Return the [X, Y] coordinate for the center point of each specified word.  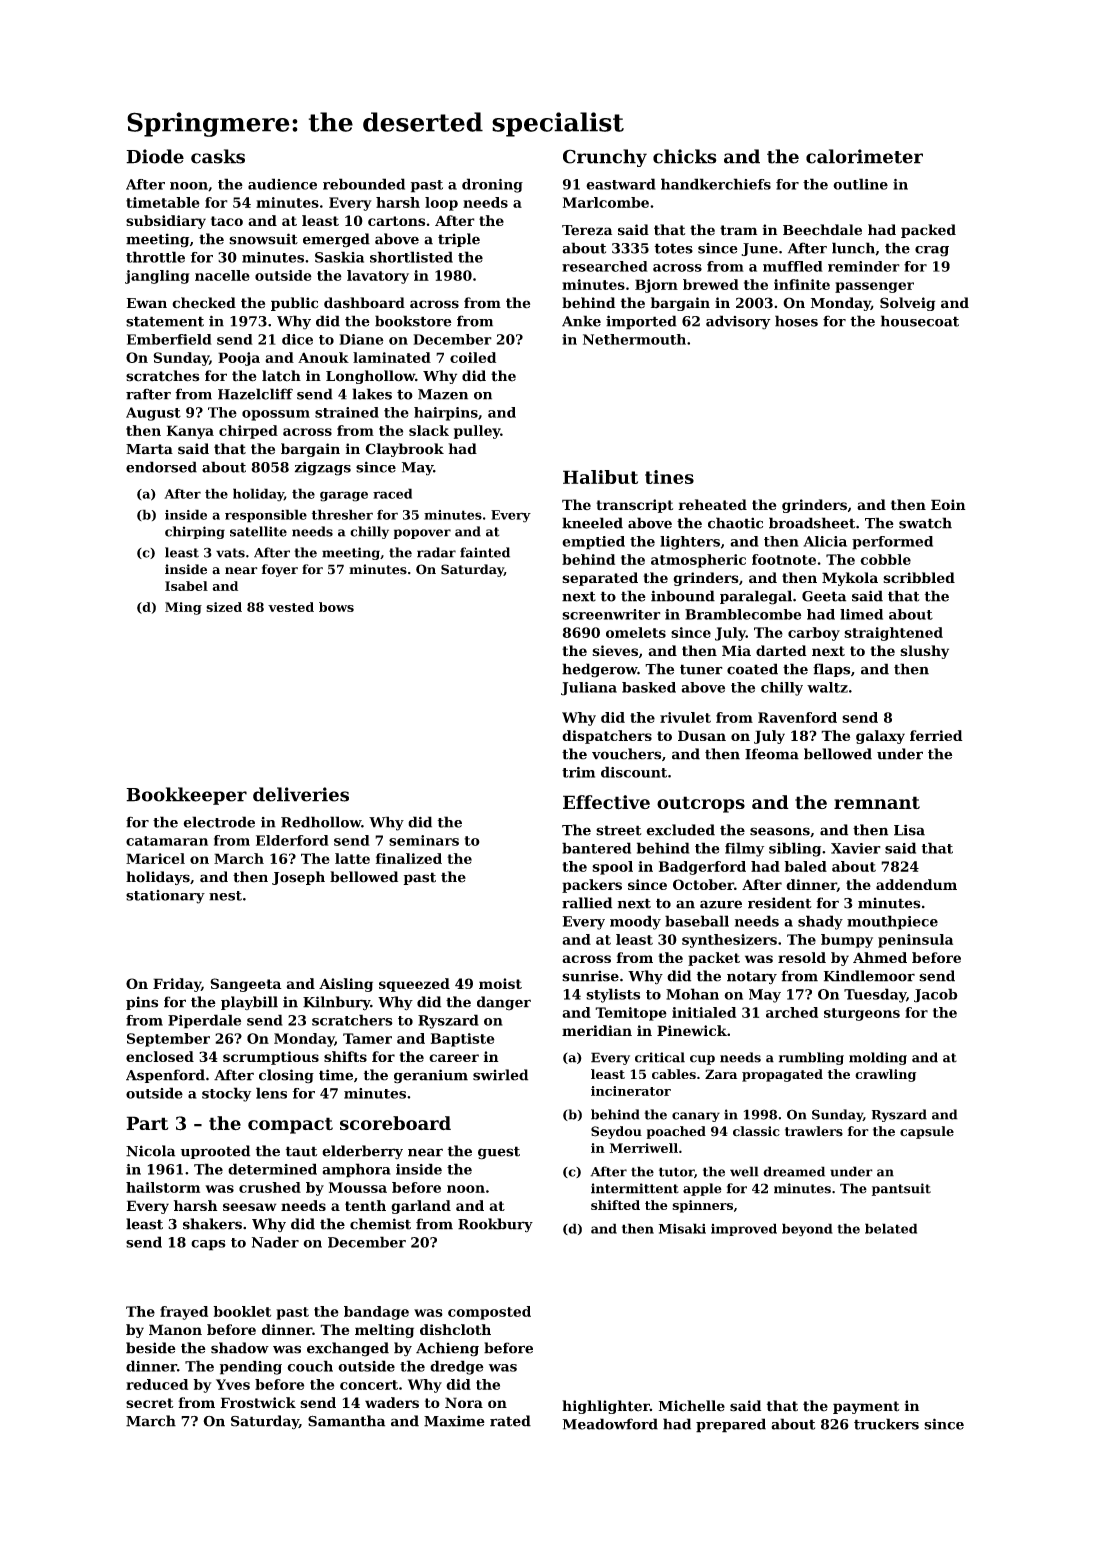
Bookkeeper [186, 796]
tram [738, 230]
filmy [744, 849]
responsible [266, 516]
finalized [409, 858]
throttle [155, 257]
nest [225, 896]
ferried [936, 735]
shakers [212, 1224]
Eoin [948, 504]
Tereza [587, 230]
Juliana [589, 689]
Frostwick [258, 1402]
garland [421, 1207]
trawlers [814, 1131]
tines [669, 477]
